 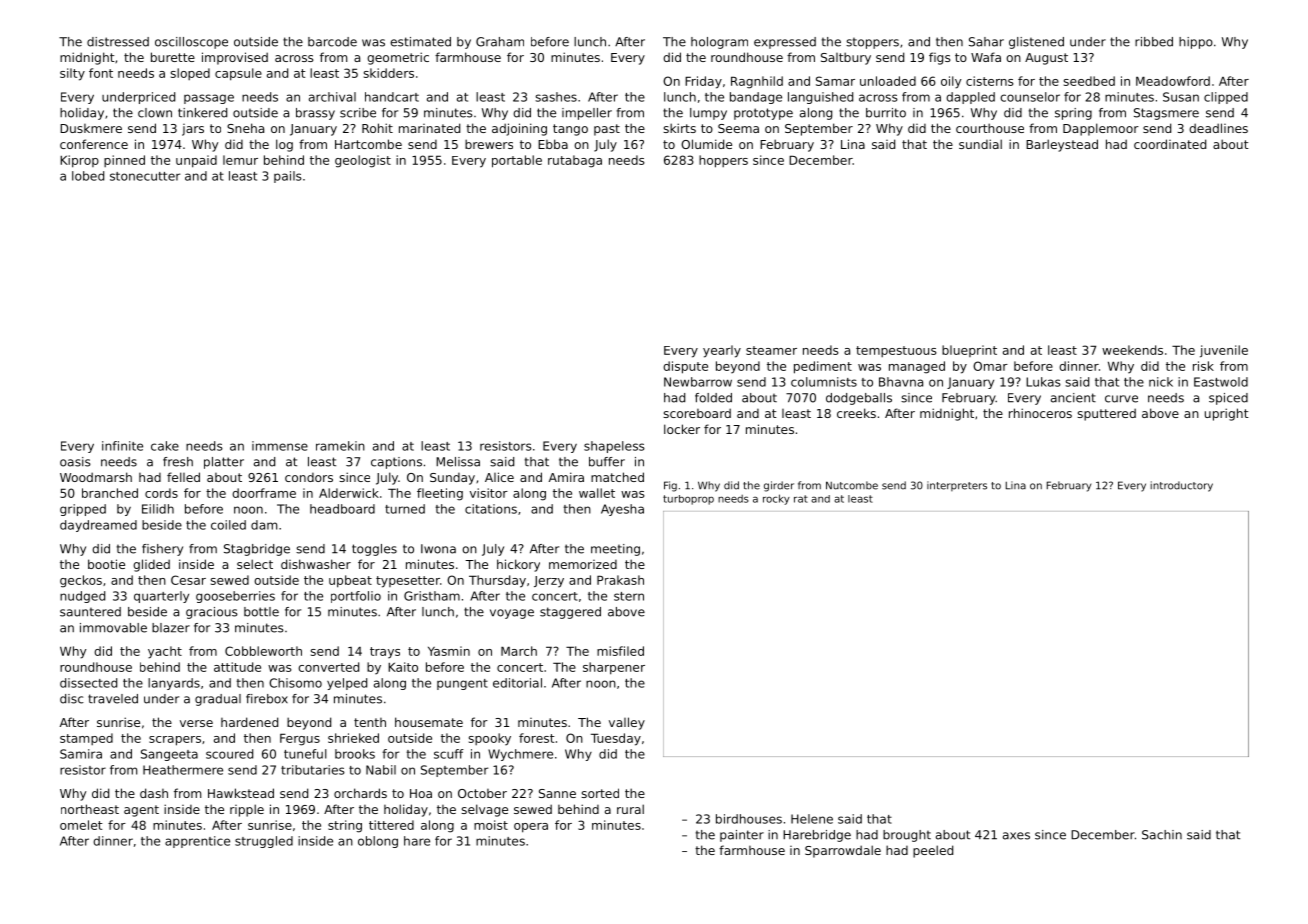 What do you see at coordinates (614, 668) in the image?
I see `sharpener` at bounding box center [614, 668].
